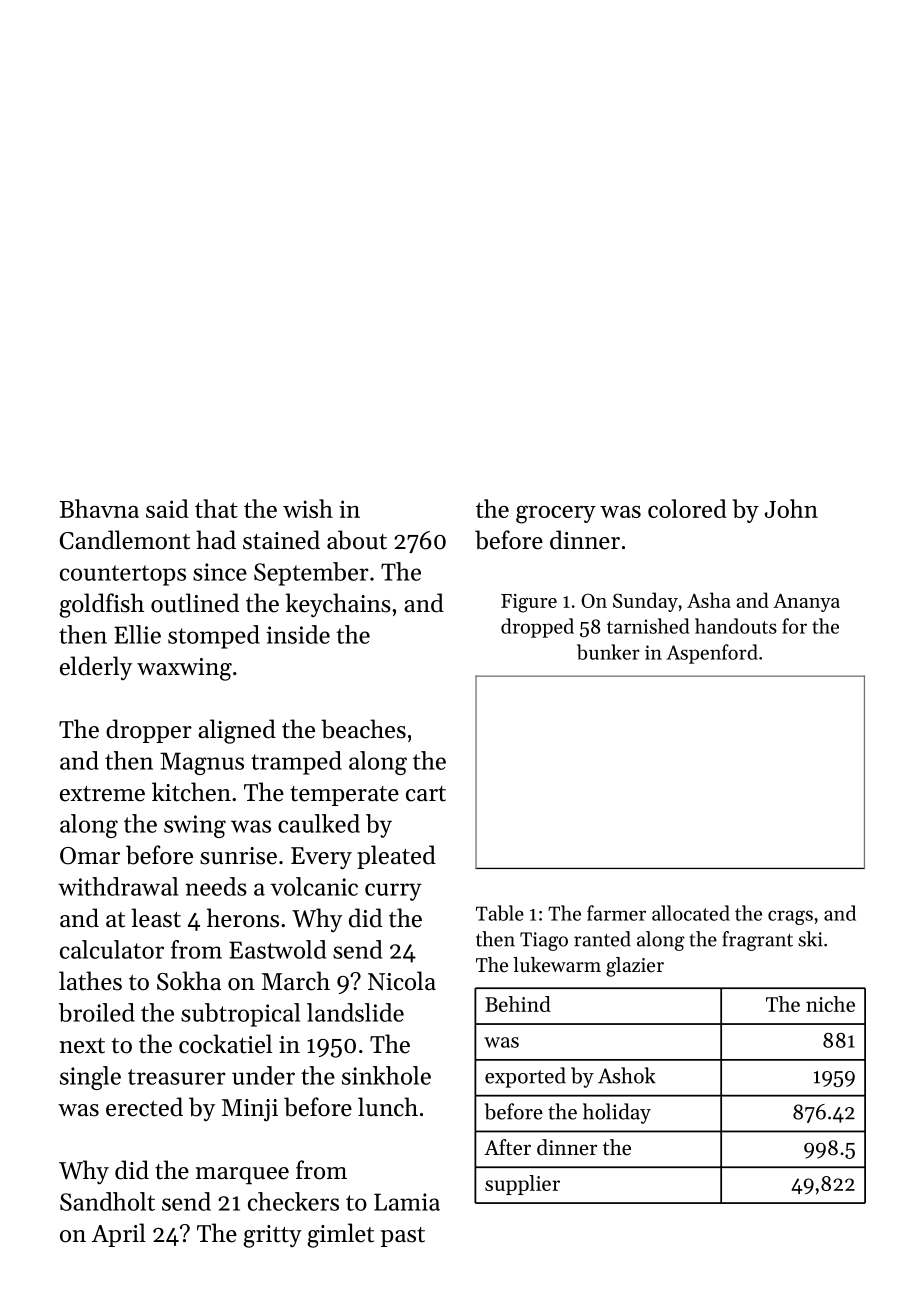 The height and width of the page is (1311, 924). Describe the element at coordinates (687, 508) in the page. I see `colored` at that location.
